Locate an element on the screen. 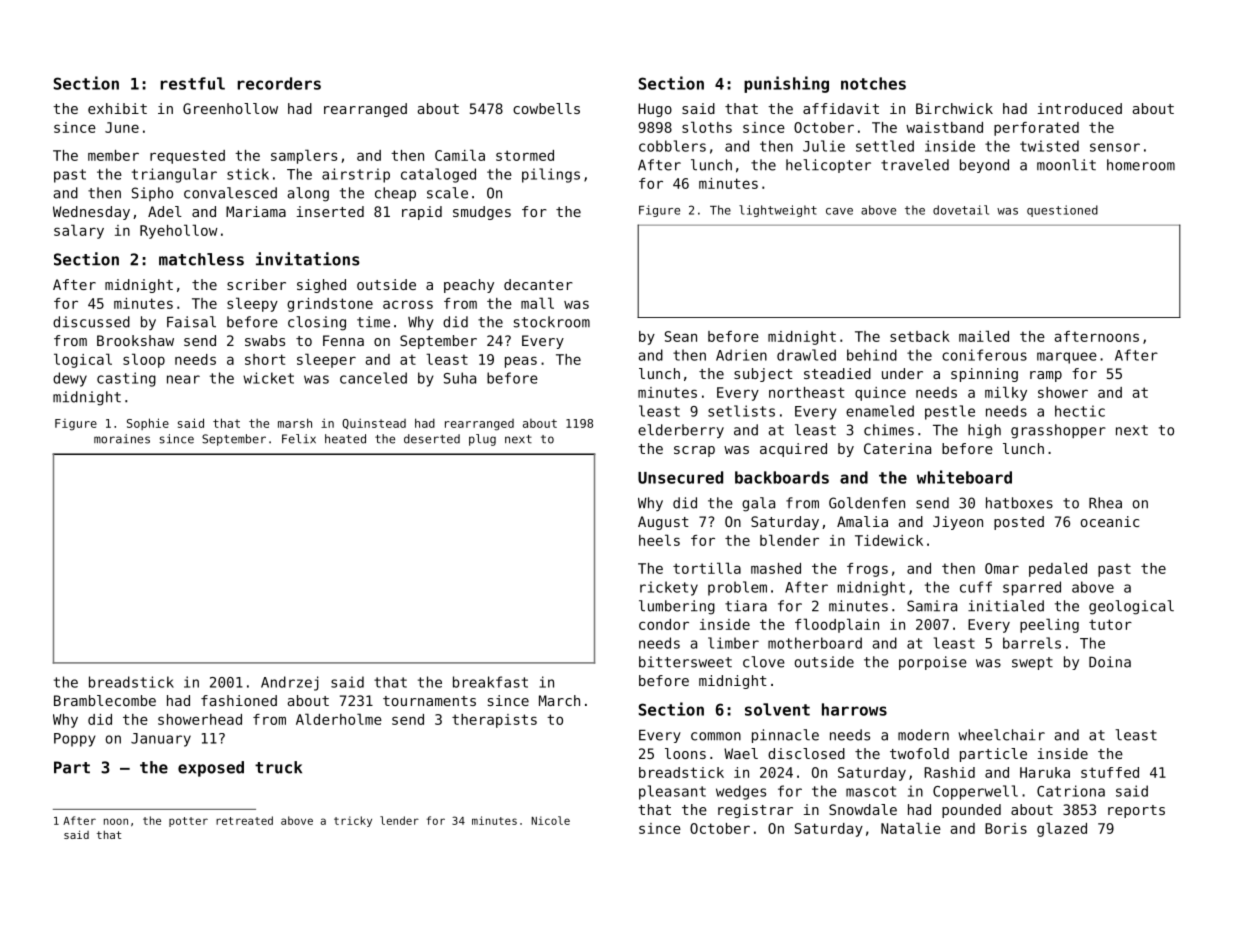 Image resolution: width=1233 pixels, height=952 pixels. decanter is located at coordinates (538, 284).
